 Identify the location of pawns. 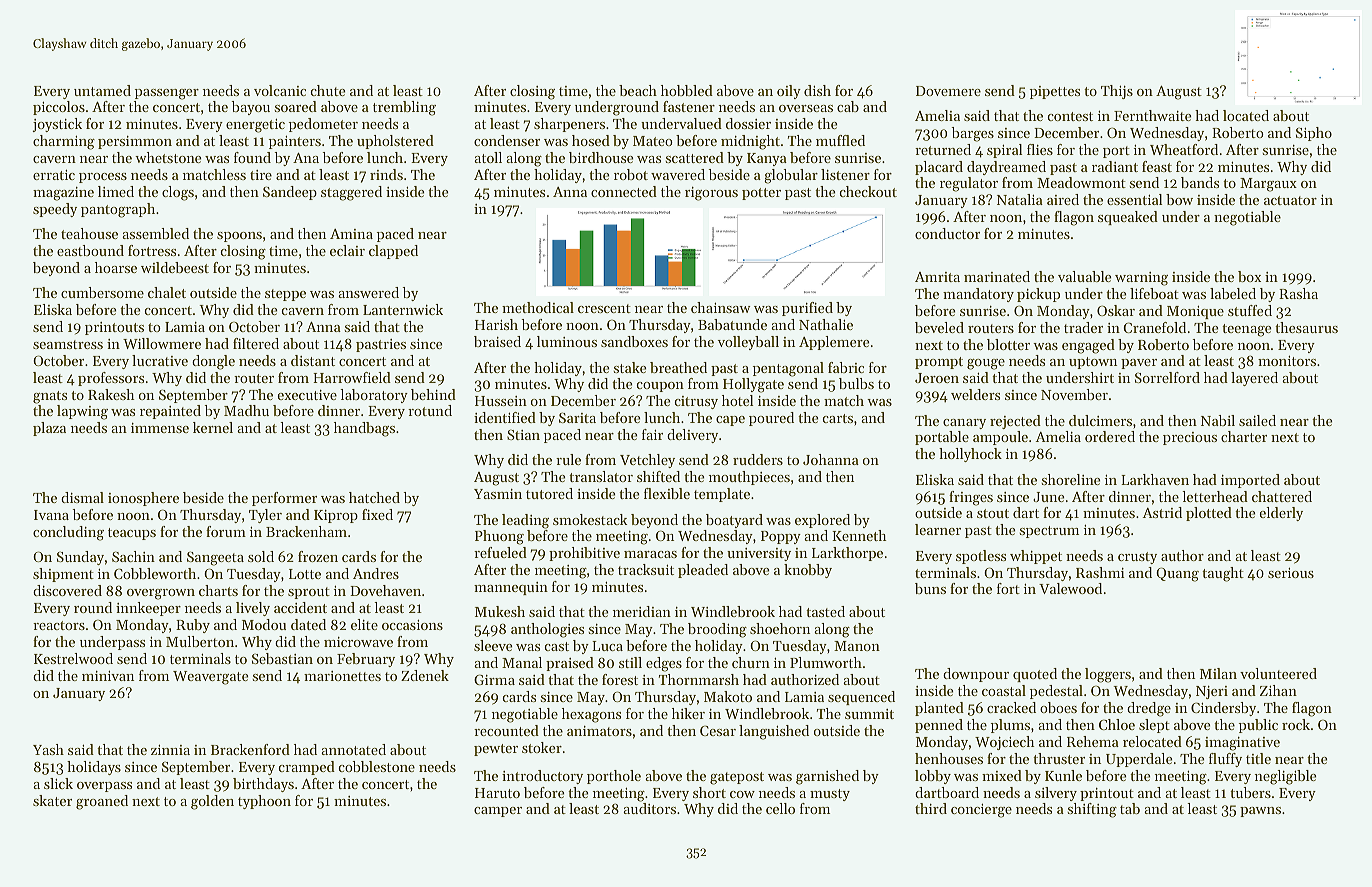
(1260, 812).
